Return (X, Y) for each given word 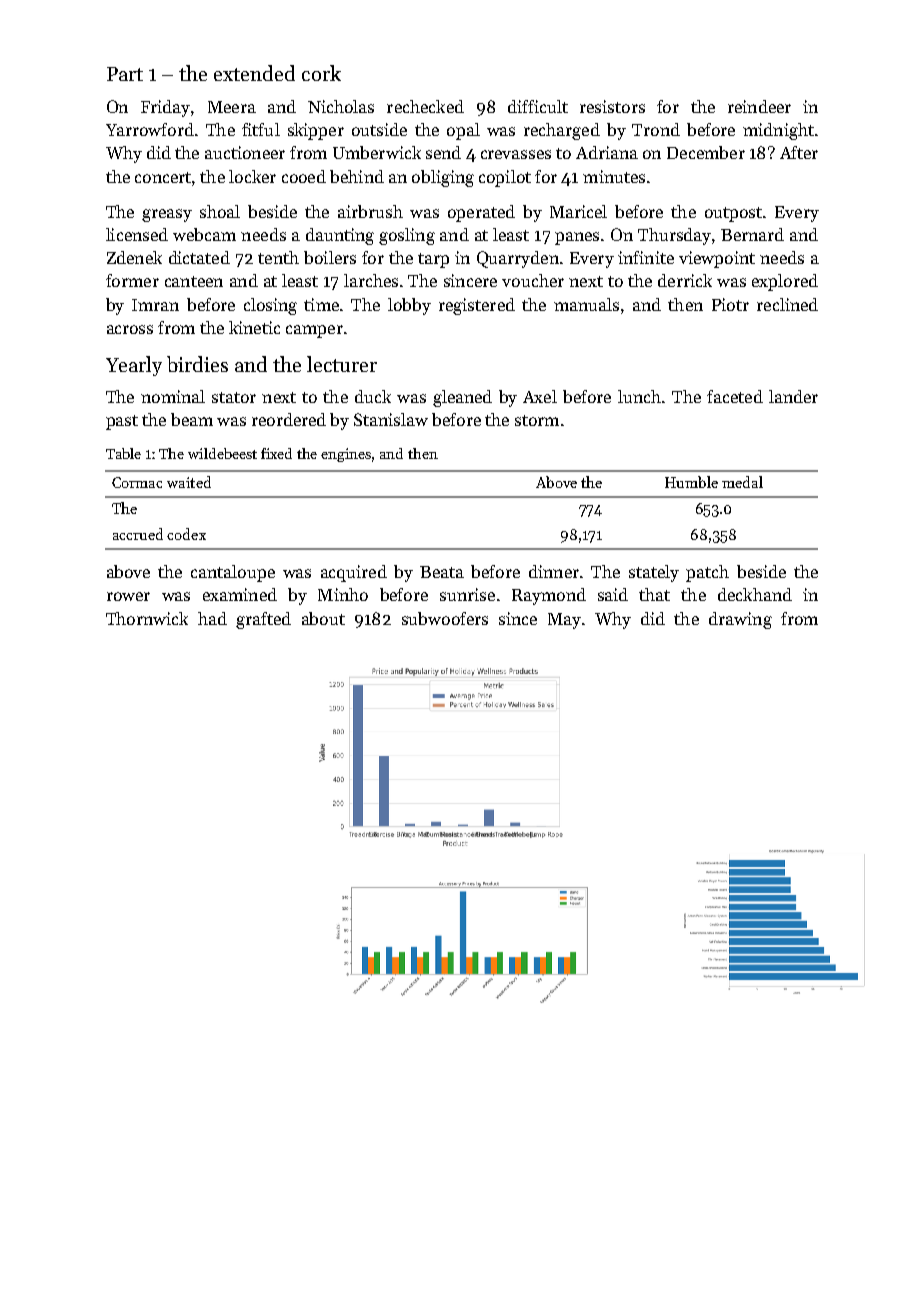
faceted (735, 396)
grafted (263, 620)
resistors (612, 106)
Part (125, 74)
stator (234, 397)
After (799, 152)
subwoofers (445, 618)
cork (321, 73)
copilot (505, 178)
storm (537, 420)
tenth (278, 257)
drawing (740, 620)
